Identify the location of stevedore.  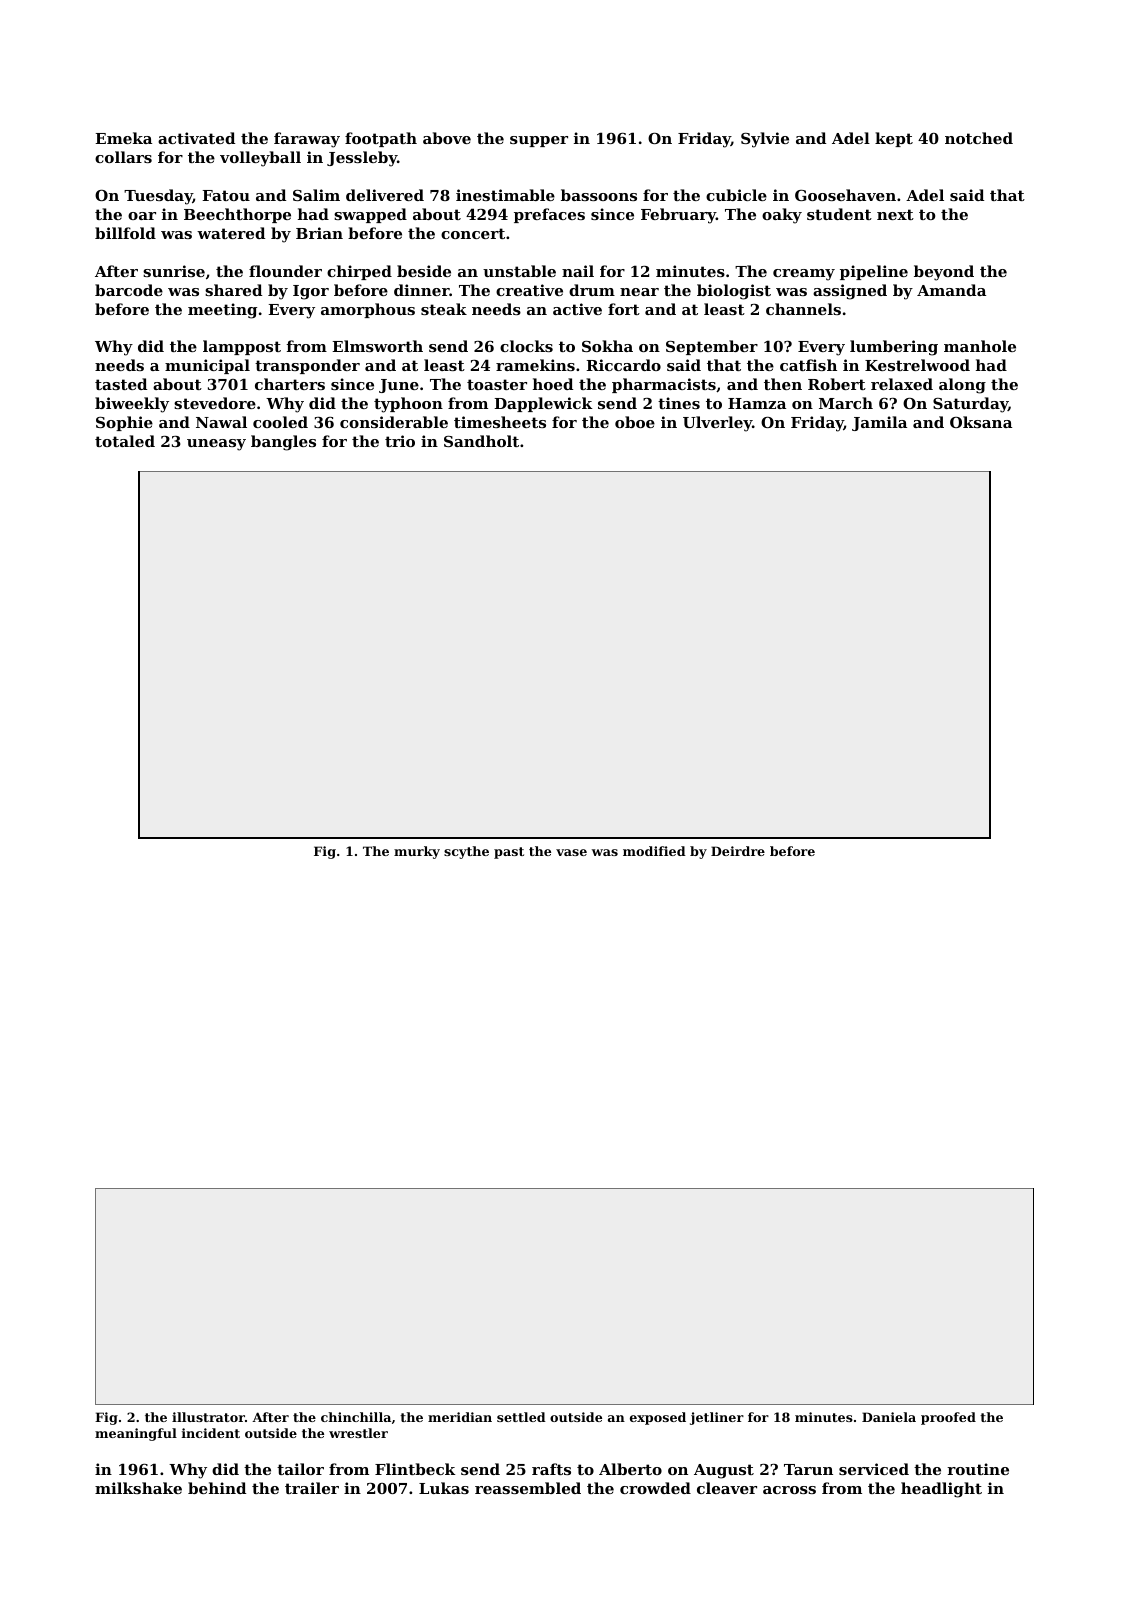
(215, 403).
